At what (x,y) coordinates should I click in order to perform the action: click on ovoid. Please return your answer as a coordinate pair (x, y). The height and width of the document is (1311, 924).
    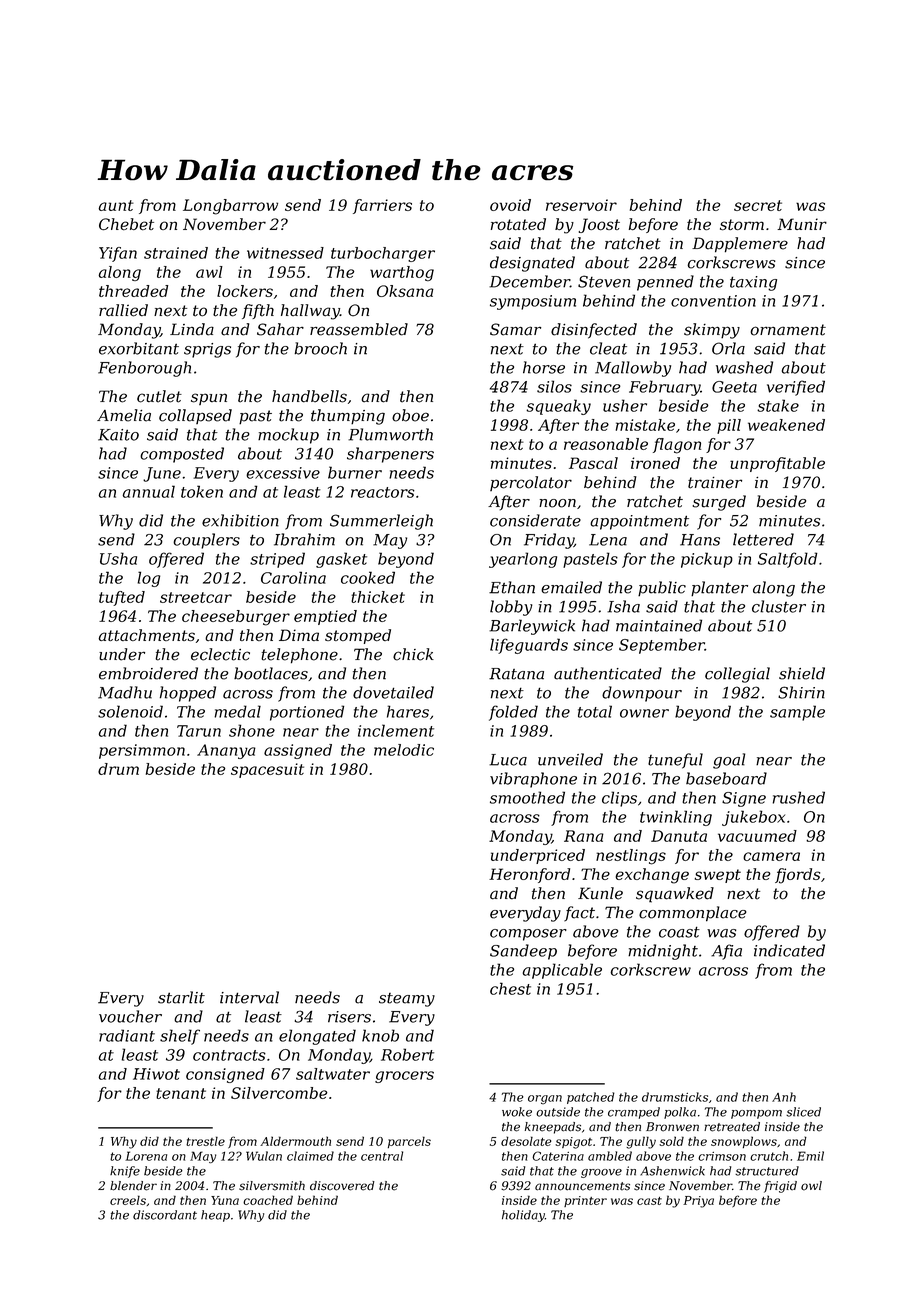
    Looking at the image, I should click on (510, 205).
